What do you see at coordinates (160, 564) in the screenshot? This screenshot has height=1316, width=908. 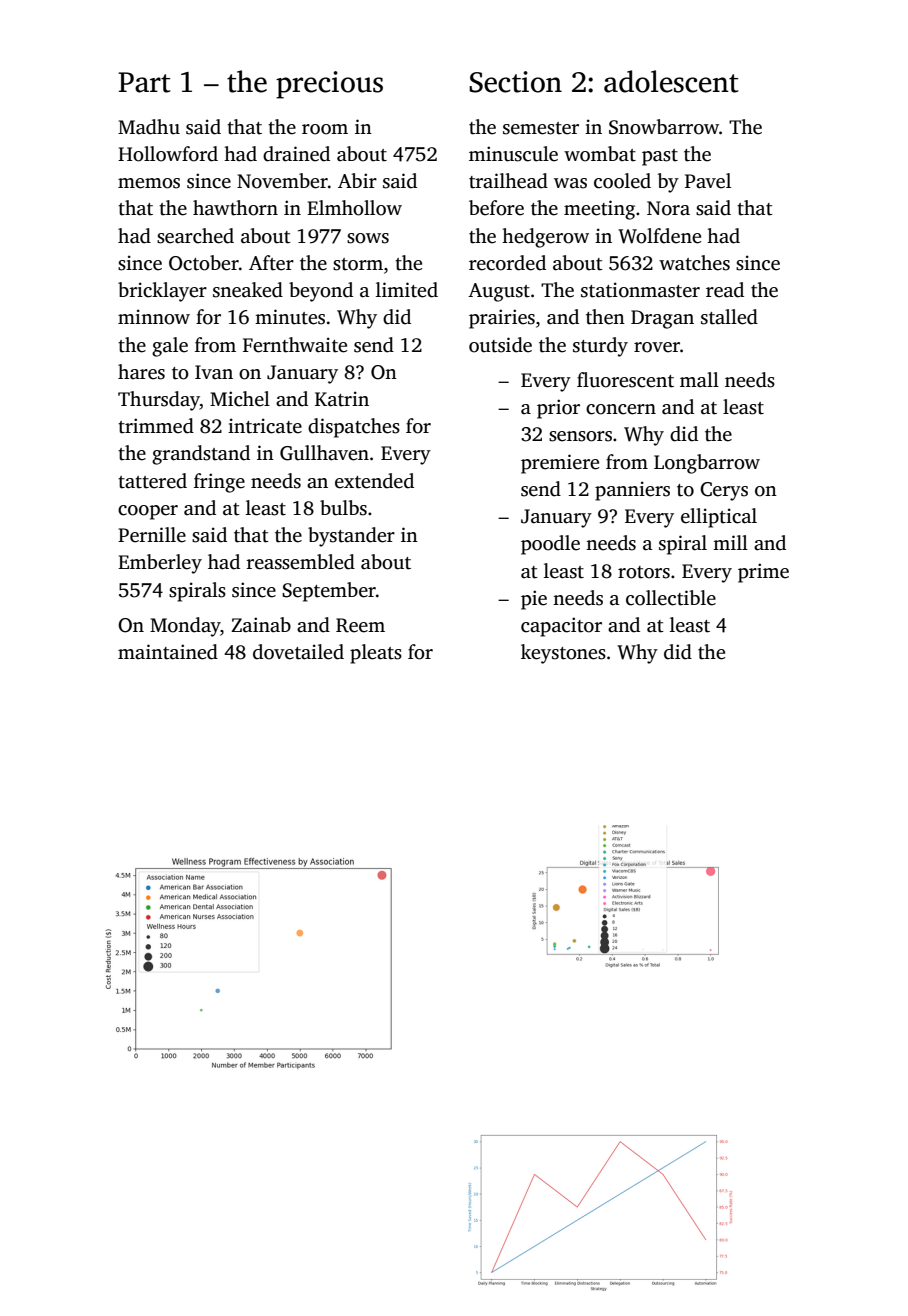 I see `Emberley` at bounding box center [160, 564].
